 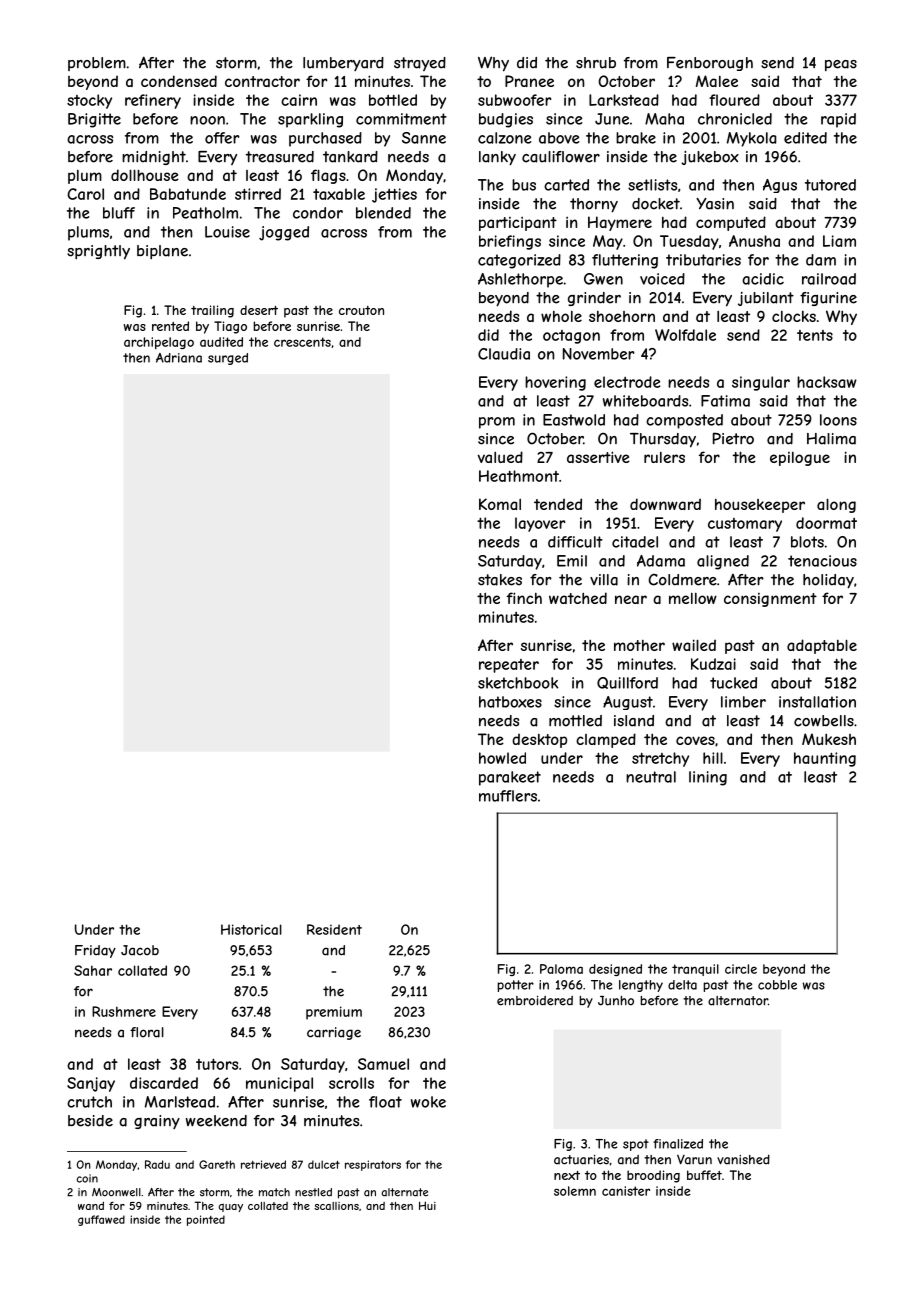 I want to click on guffawed, so click(x=101, y=1220).
